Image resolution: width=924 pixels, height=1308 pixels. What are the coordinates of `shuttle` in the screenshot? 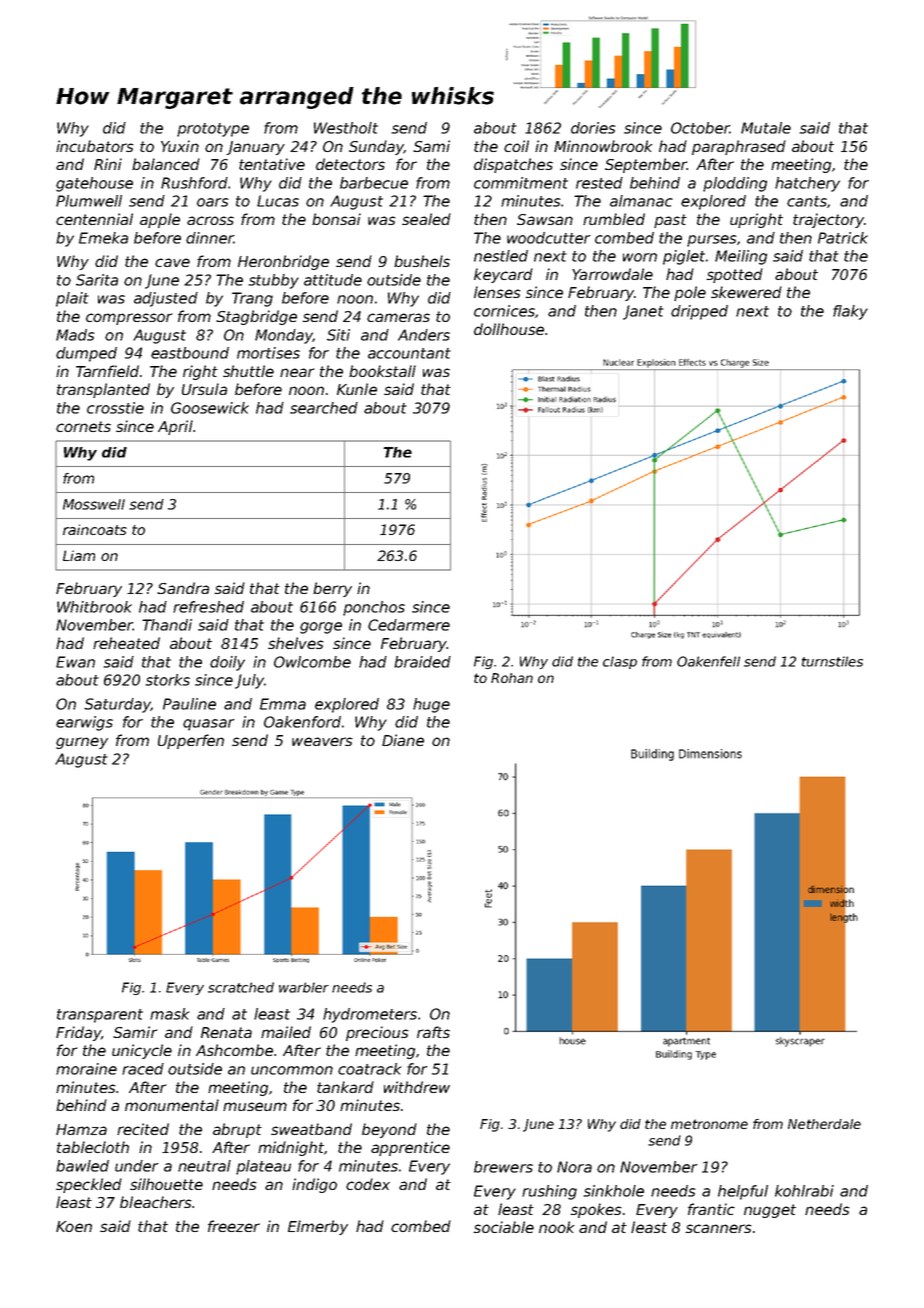 It's located at (248, 371).
